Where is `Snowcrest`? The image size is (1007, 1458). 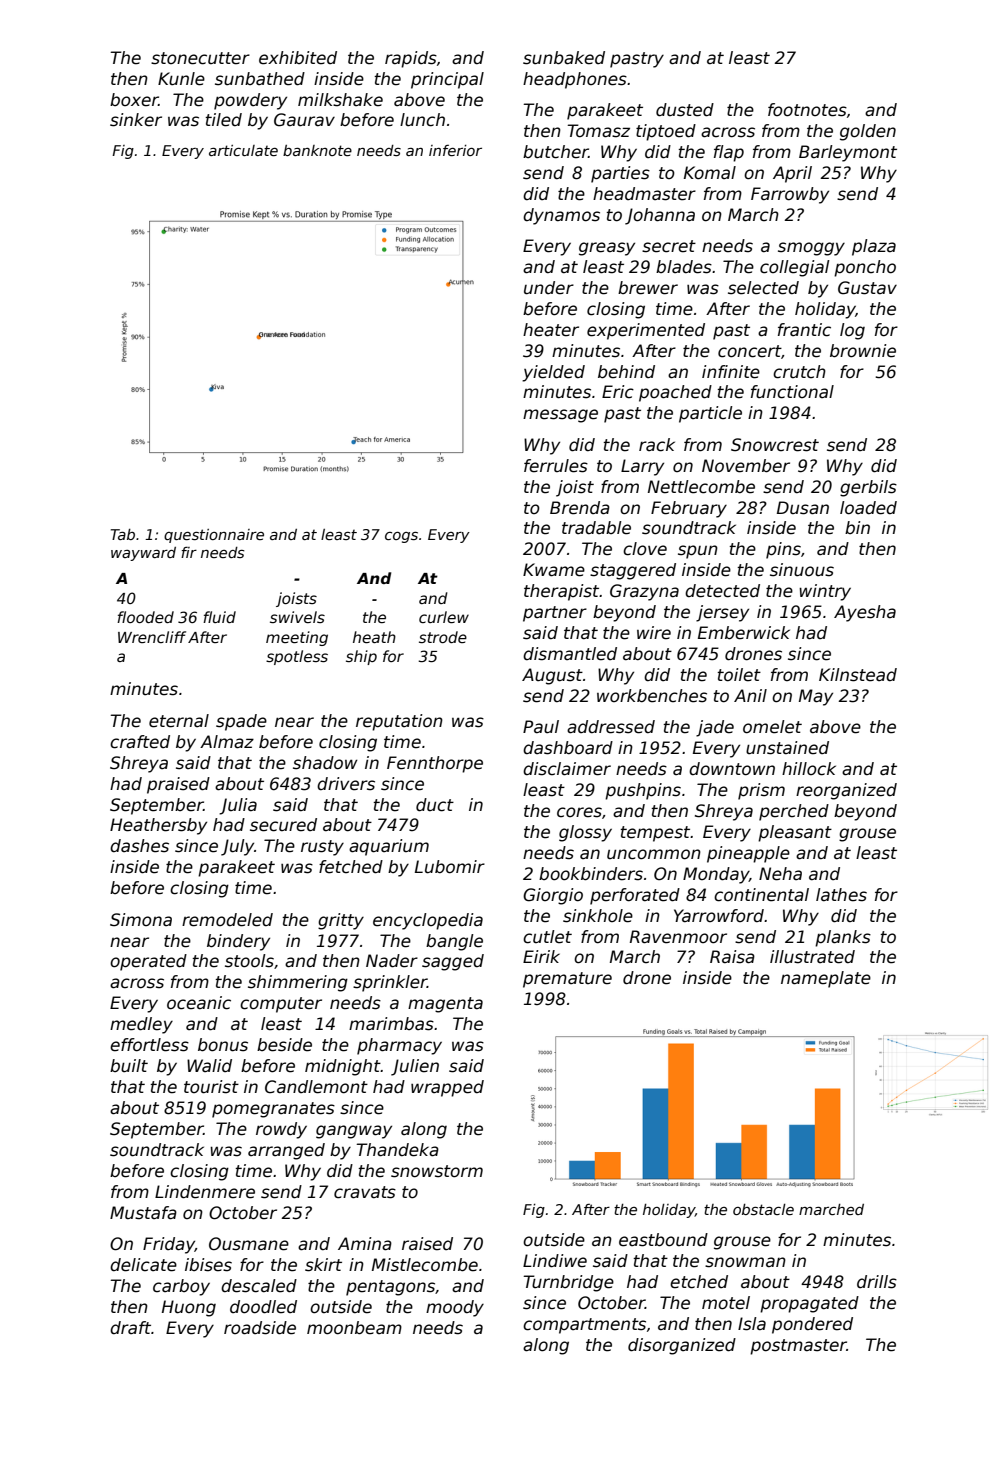
Snowcrest is located at coordinates (775, 445).
